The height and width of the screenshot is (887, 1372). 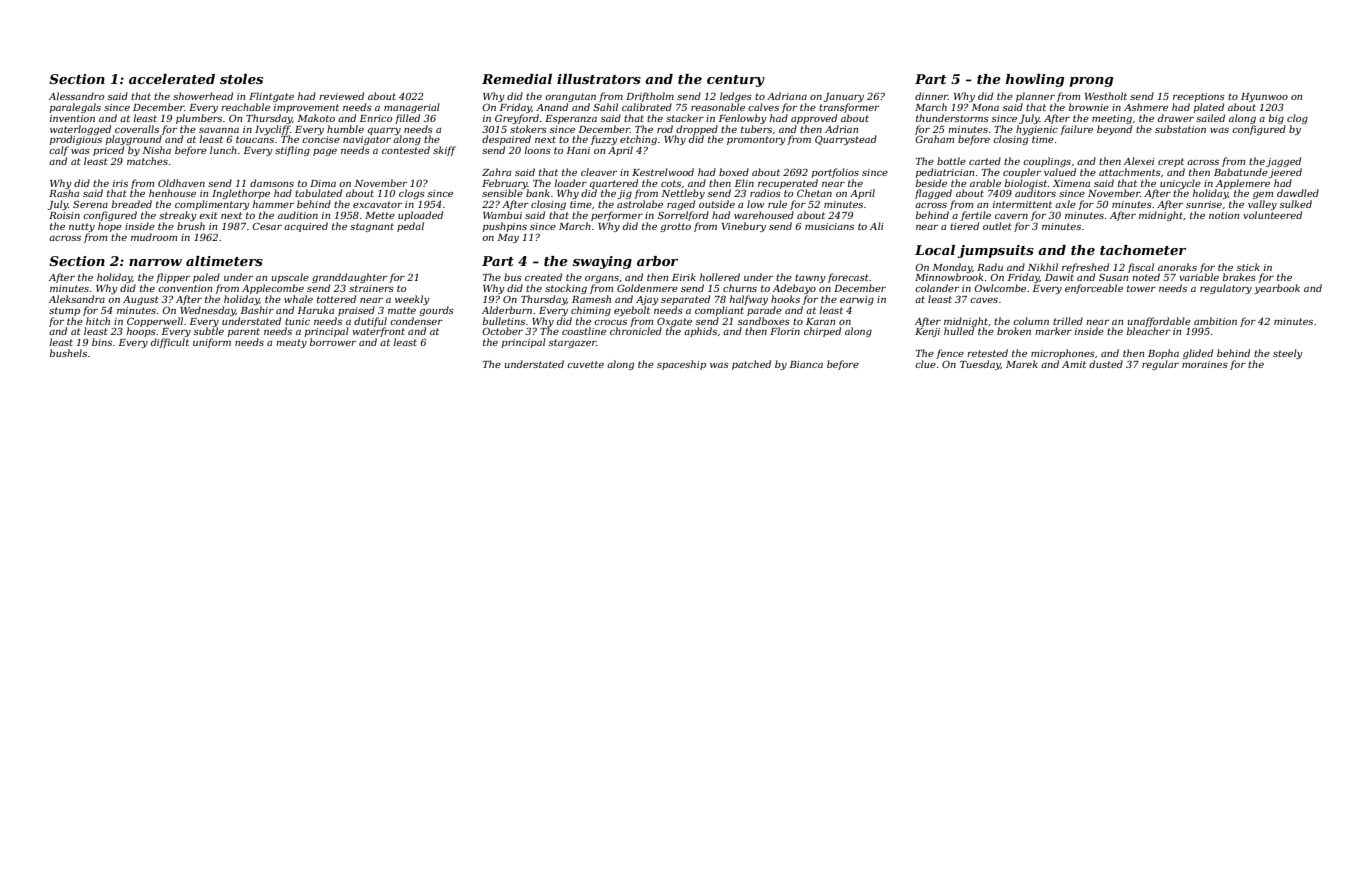 I want to click on outlet, so click(x=997, y=226).
